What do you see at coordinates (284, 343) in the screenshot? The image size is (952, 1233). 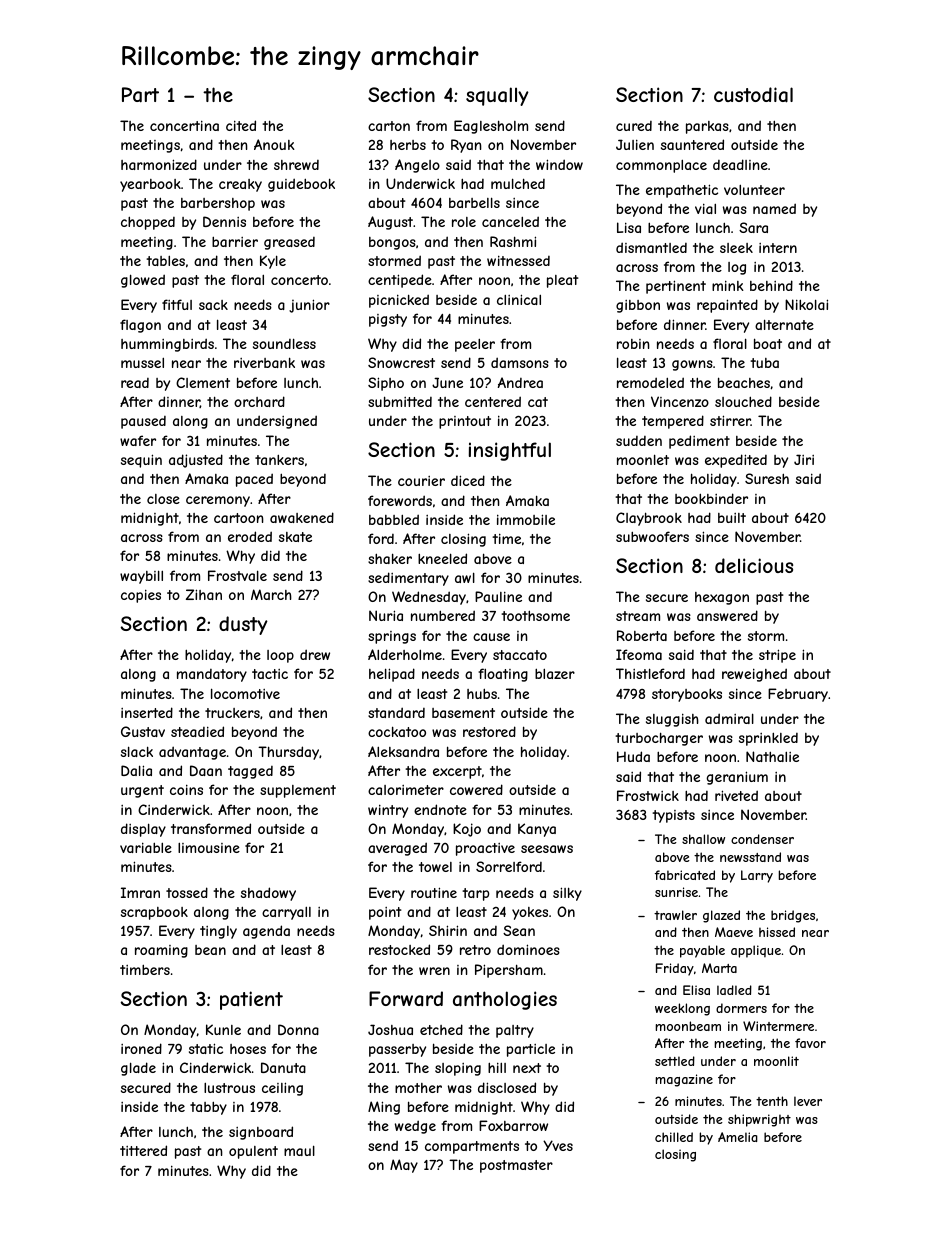 I see `soundless` at bounding box center [284, 343].
